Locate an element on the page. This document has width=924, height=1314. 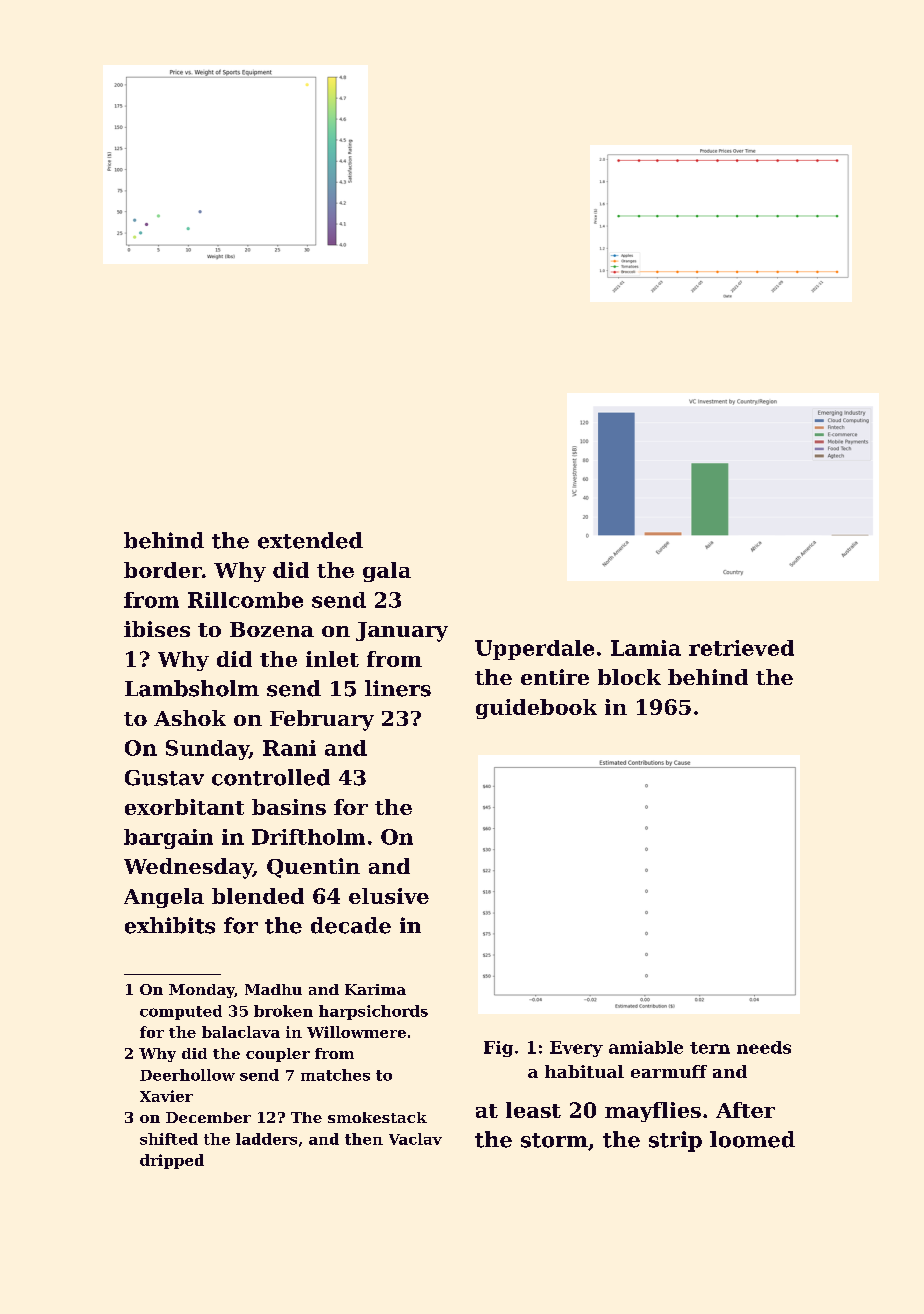
elusive is located at coordinates (389, 896).
